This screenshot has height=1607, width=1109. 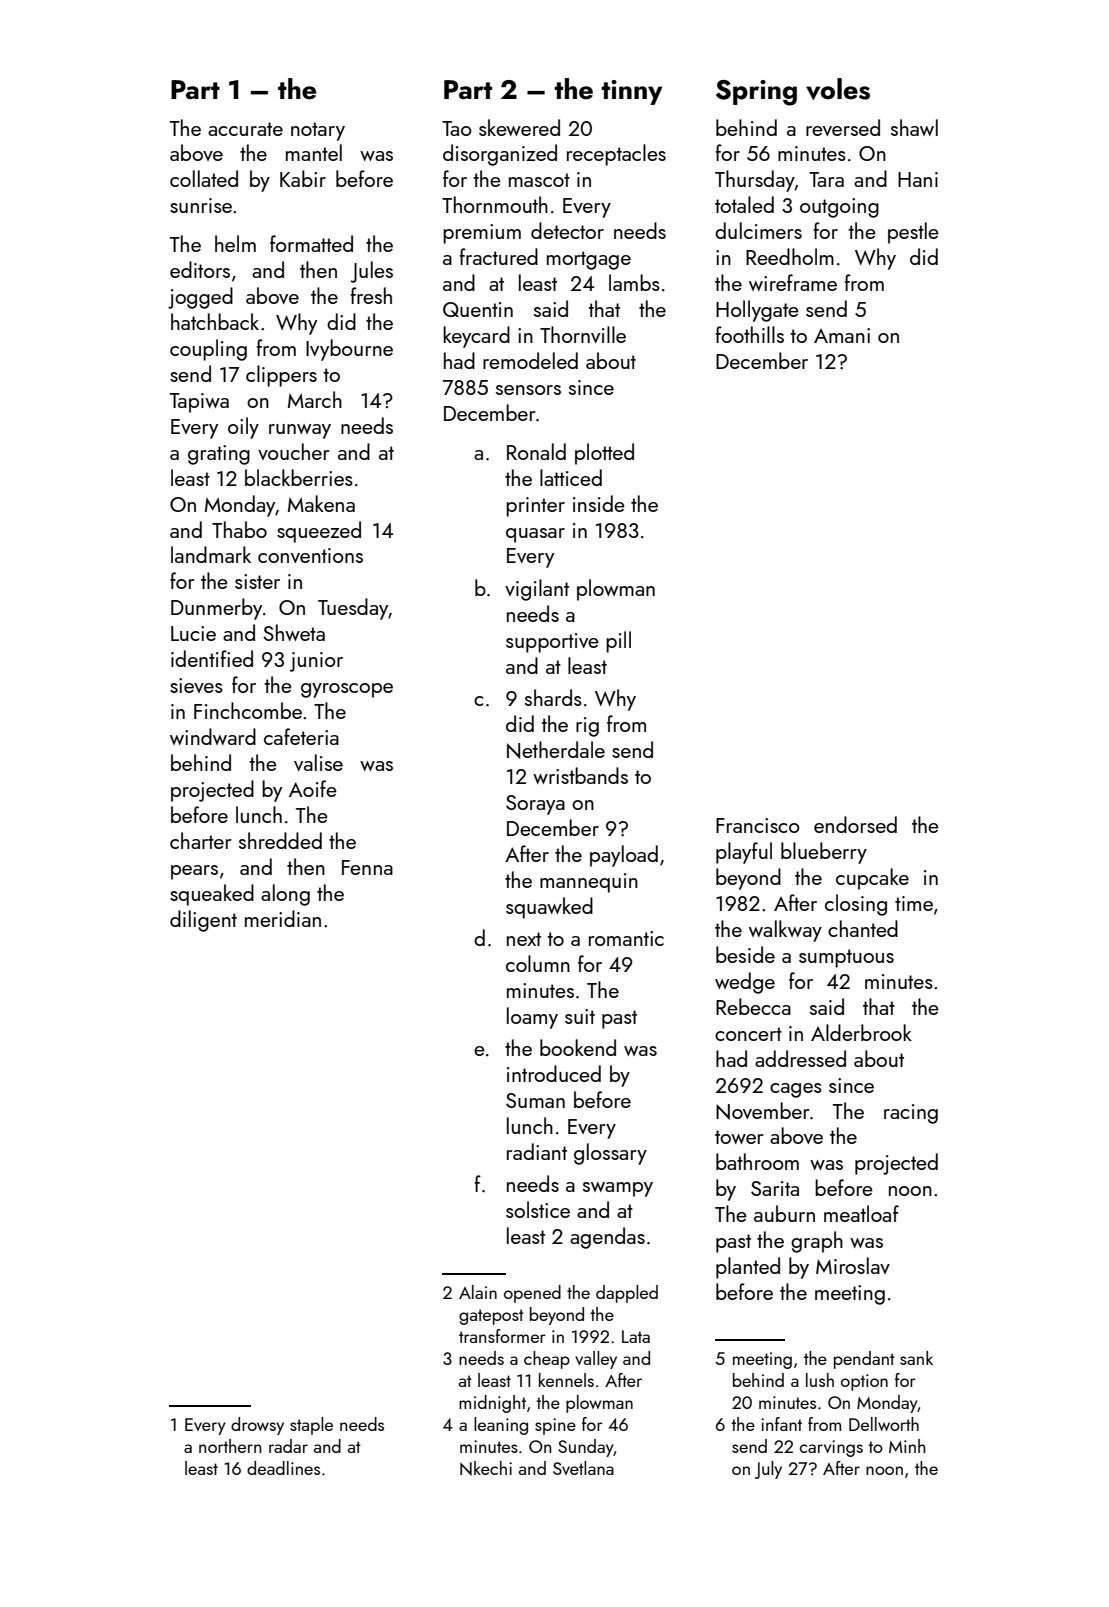 What do you see at coordinates (215, 321) in the screenshot?
I see `hatchback` at bounding box center [215, 321].
